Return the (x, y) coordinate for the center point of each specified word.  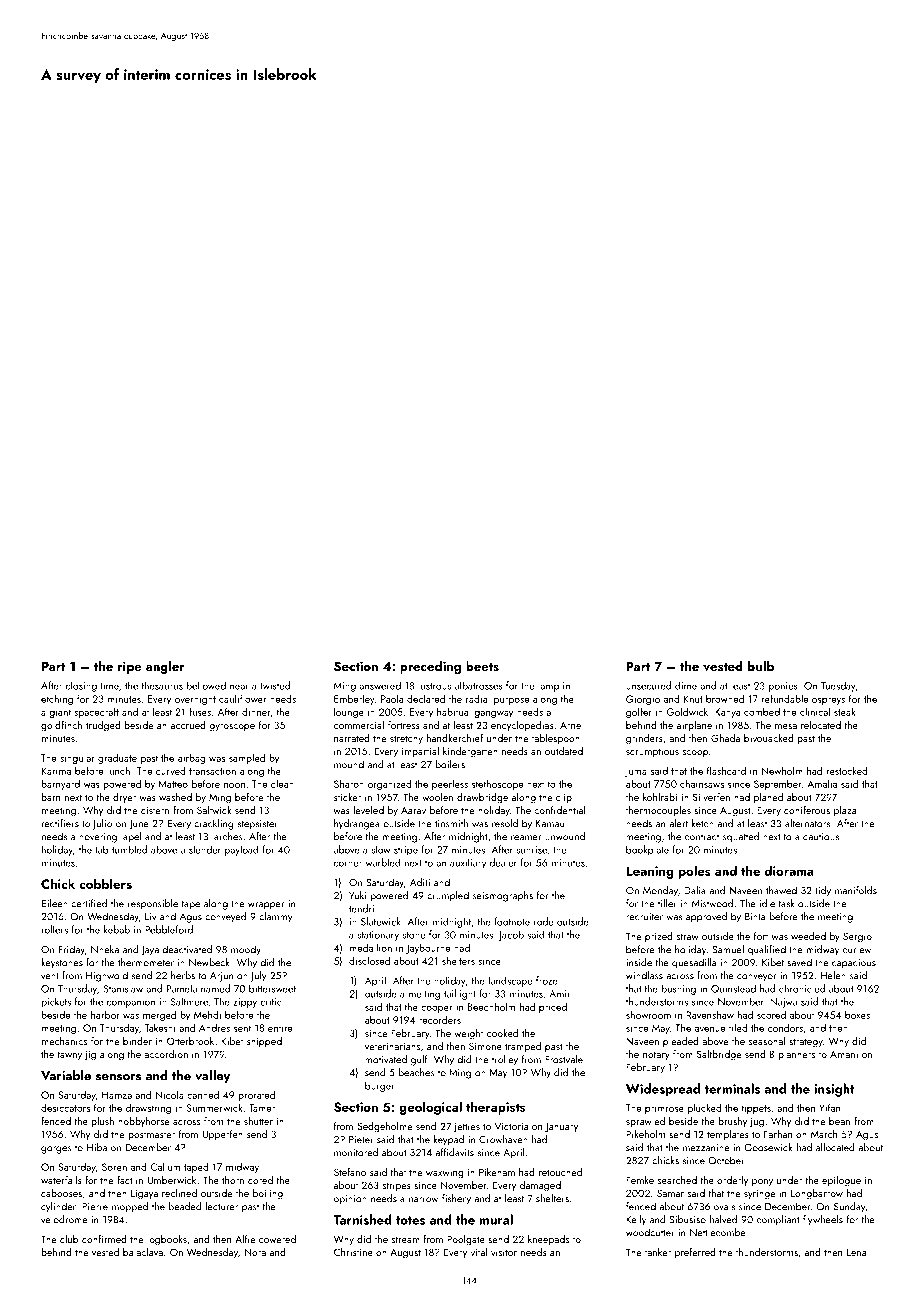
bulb (761, 666)
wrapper (266, 906)
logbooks (167, 1240)
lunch (118, 770)
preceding (430, 667)
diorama (789, 870)
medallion (371, 947)
